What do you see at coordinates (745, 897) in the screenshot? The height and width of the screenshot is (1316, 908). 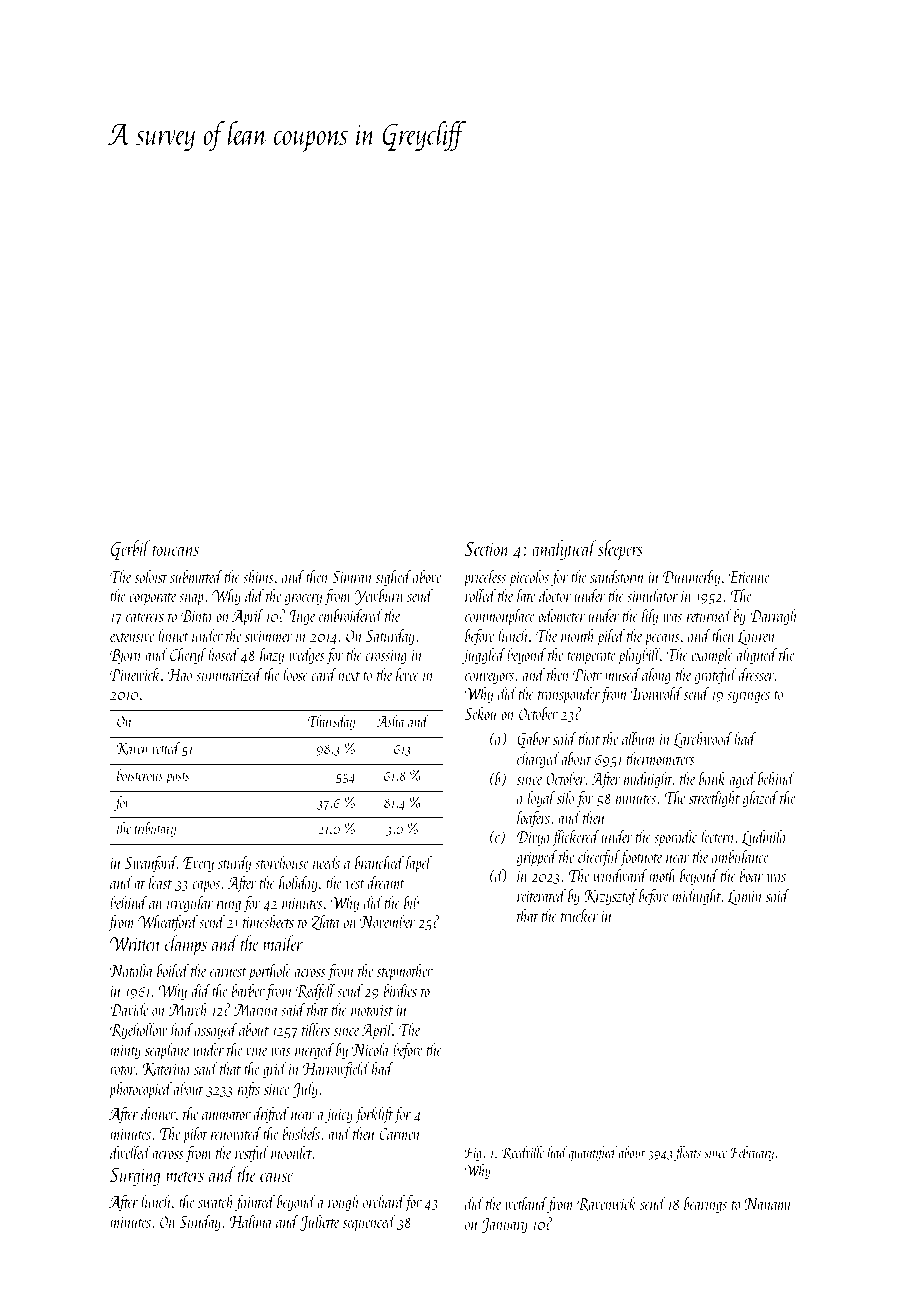 I see `Lamin` at bounding box center [745, 897].
